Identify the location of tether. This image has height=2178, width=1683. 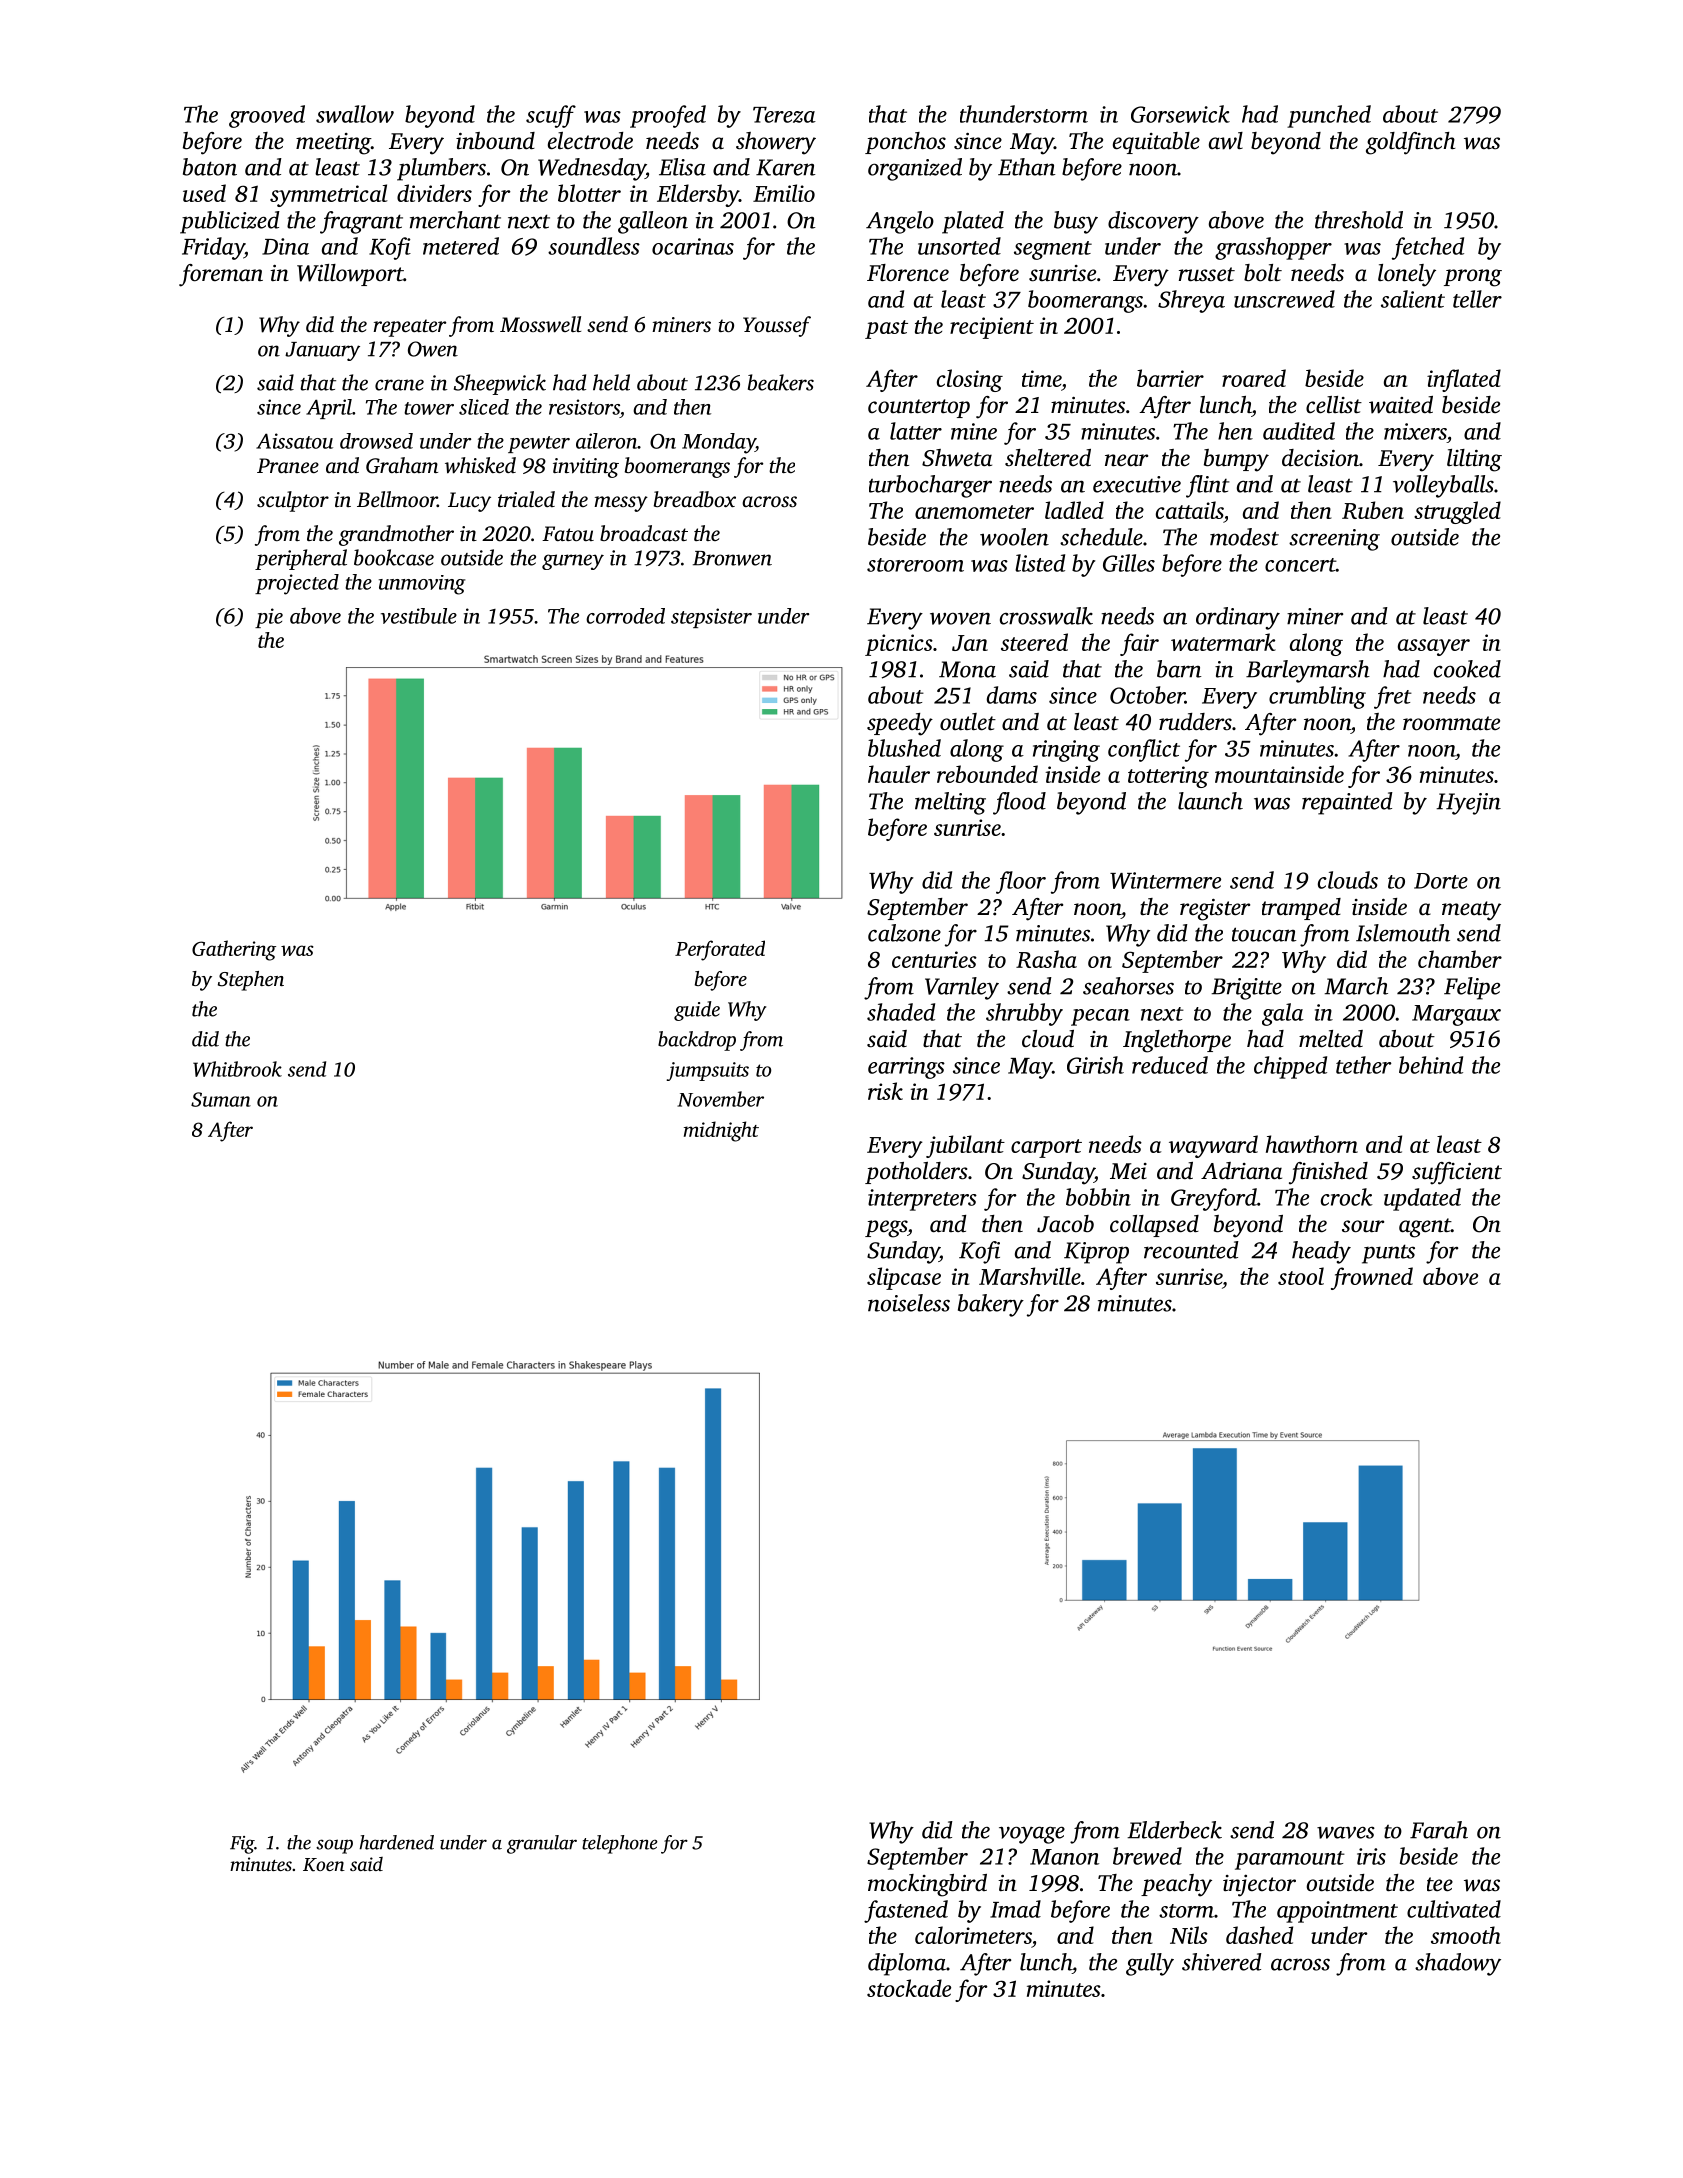
(1364, 1065).
